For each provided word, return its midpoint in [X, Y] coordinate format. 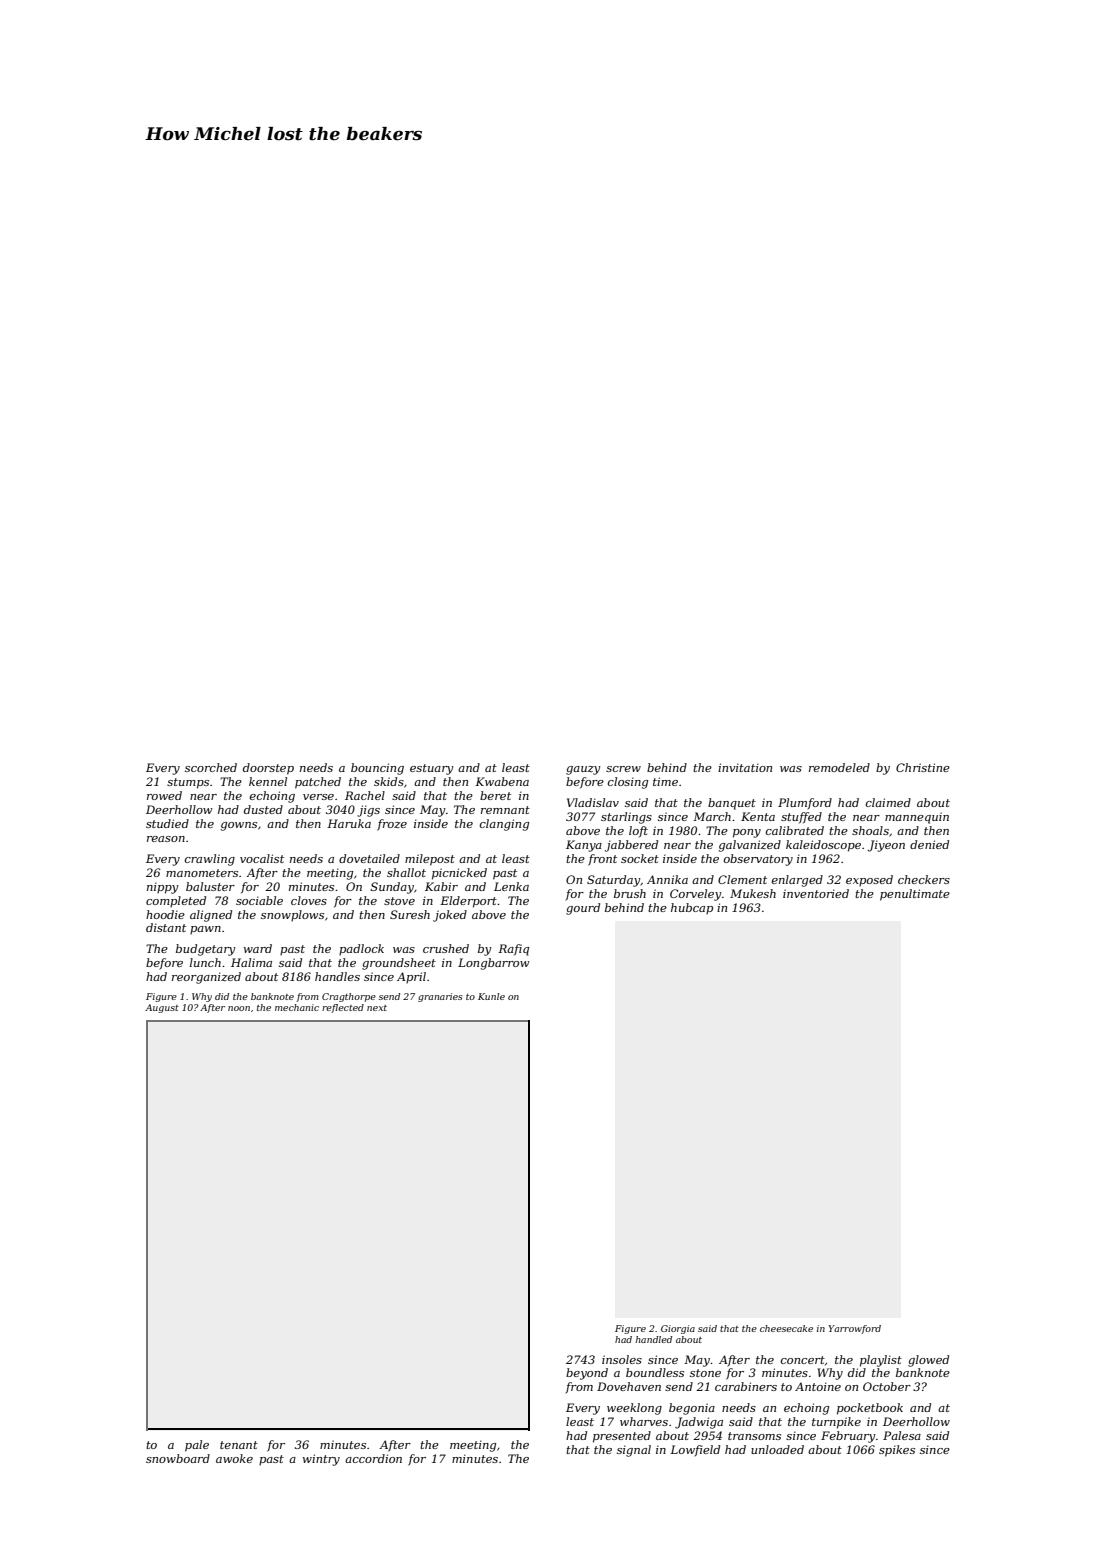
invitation [745, 767]
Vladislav [593, 802]
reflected [343, 1008]
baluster [210, 886]
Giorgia [678, 1329]
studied [167, 823]
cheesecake [786, 1328]
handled [654, 1339]
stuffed [801, 818]
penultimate [915, 895]
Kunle [491, 996]
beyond [587, 1374]
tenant [239, 1445]
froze [392, 825]
